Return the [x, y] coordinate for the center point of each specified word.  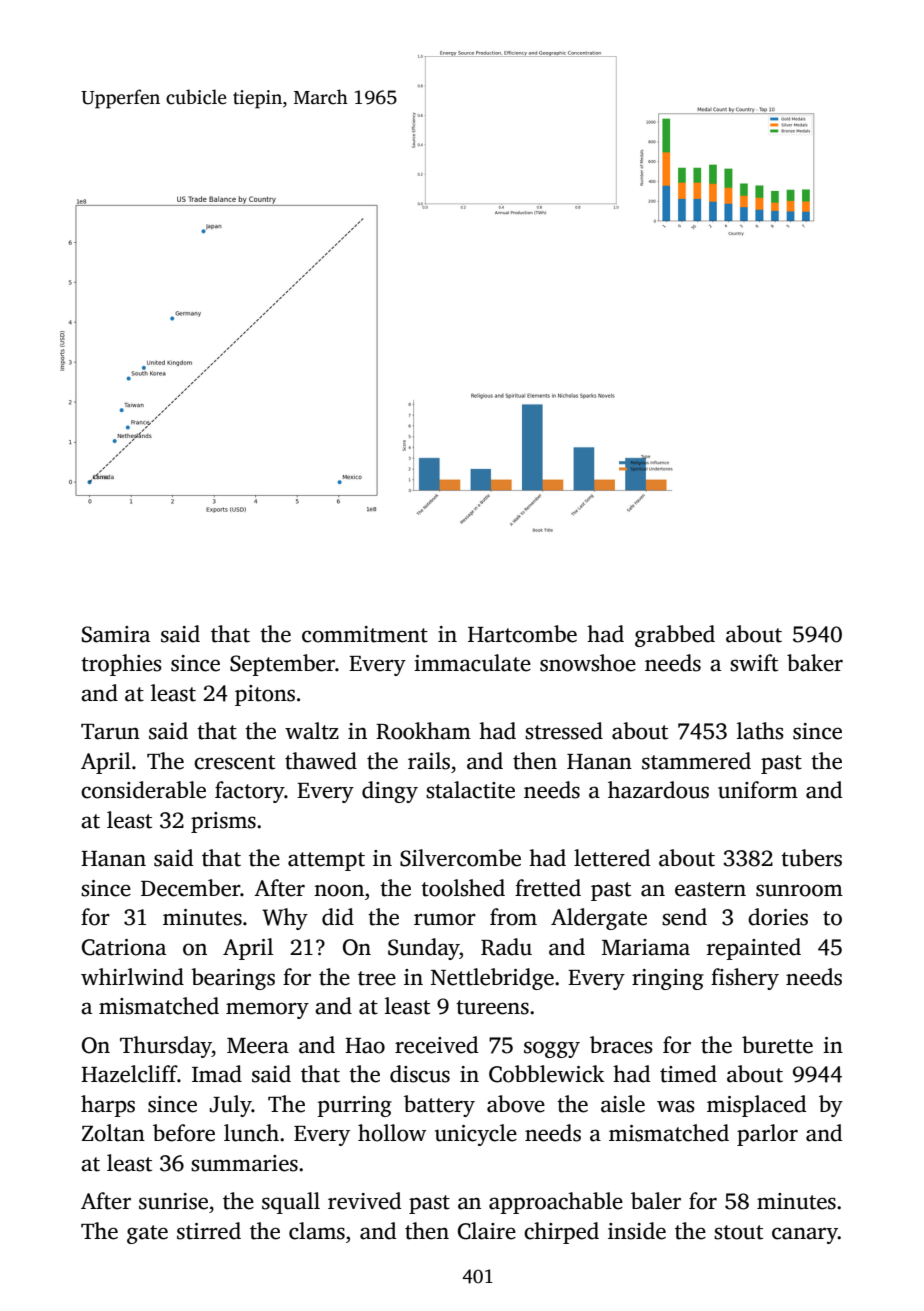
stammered [696, 761]
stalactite [470, 790]
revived [364, 1201]
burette [777, 1045]
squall [291, 1203]
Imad [217, 1074]
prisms [223, 822]
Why [285, 919]
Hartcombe [522, 634]
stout [738, 1232]
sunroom [799, 890]
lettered [612, 858]
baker [815, 663]
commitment [365, 634]
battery [439, 1106]
